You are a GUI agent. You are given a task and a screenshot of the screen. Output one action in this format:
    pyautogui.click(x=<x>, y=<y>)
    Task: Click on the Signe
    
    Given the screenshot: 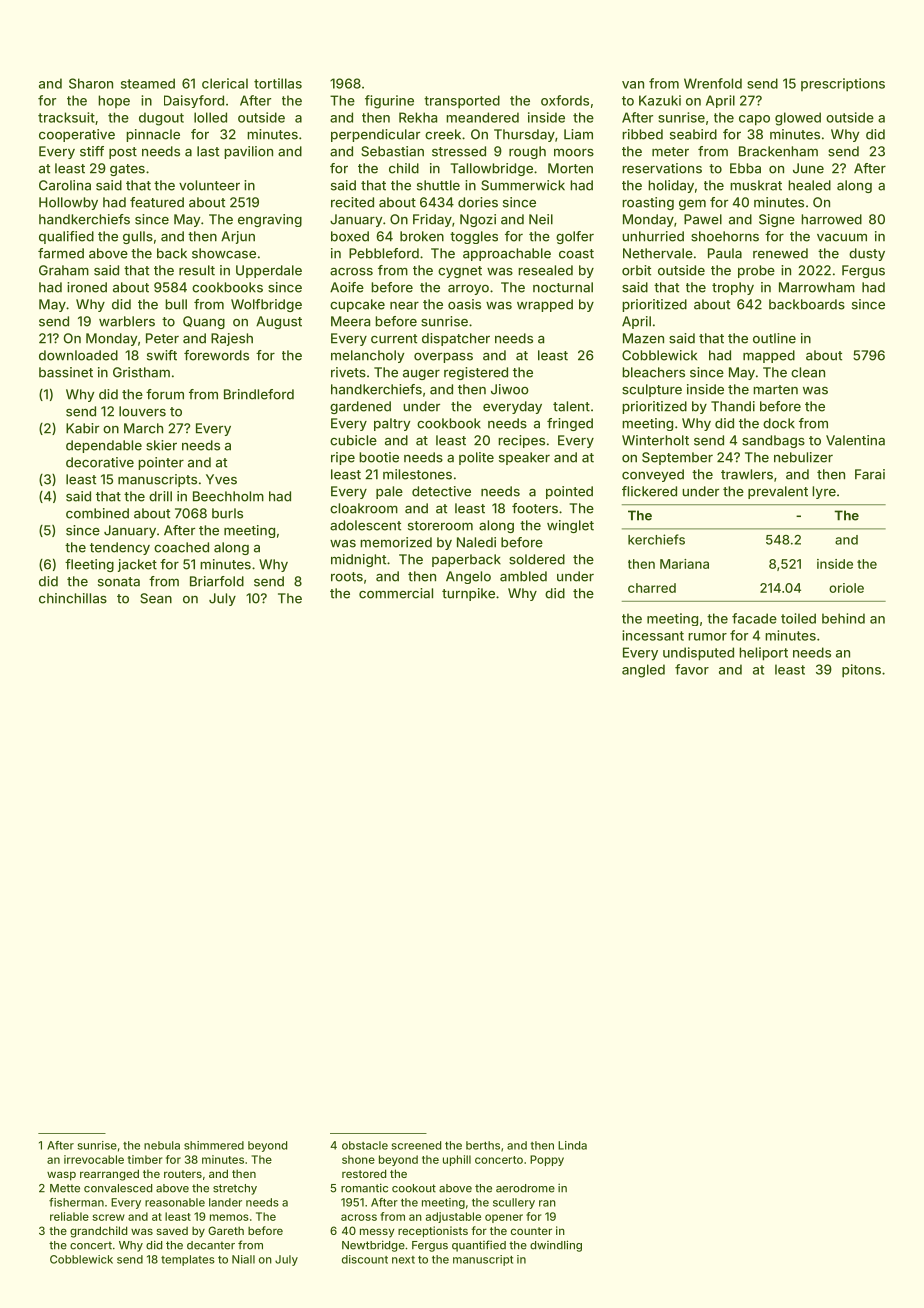 What is the action you would take?
    pyautogui.click(x=777, y=220)
